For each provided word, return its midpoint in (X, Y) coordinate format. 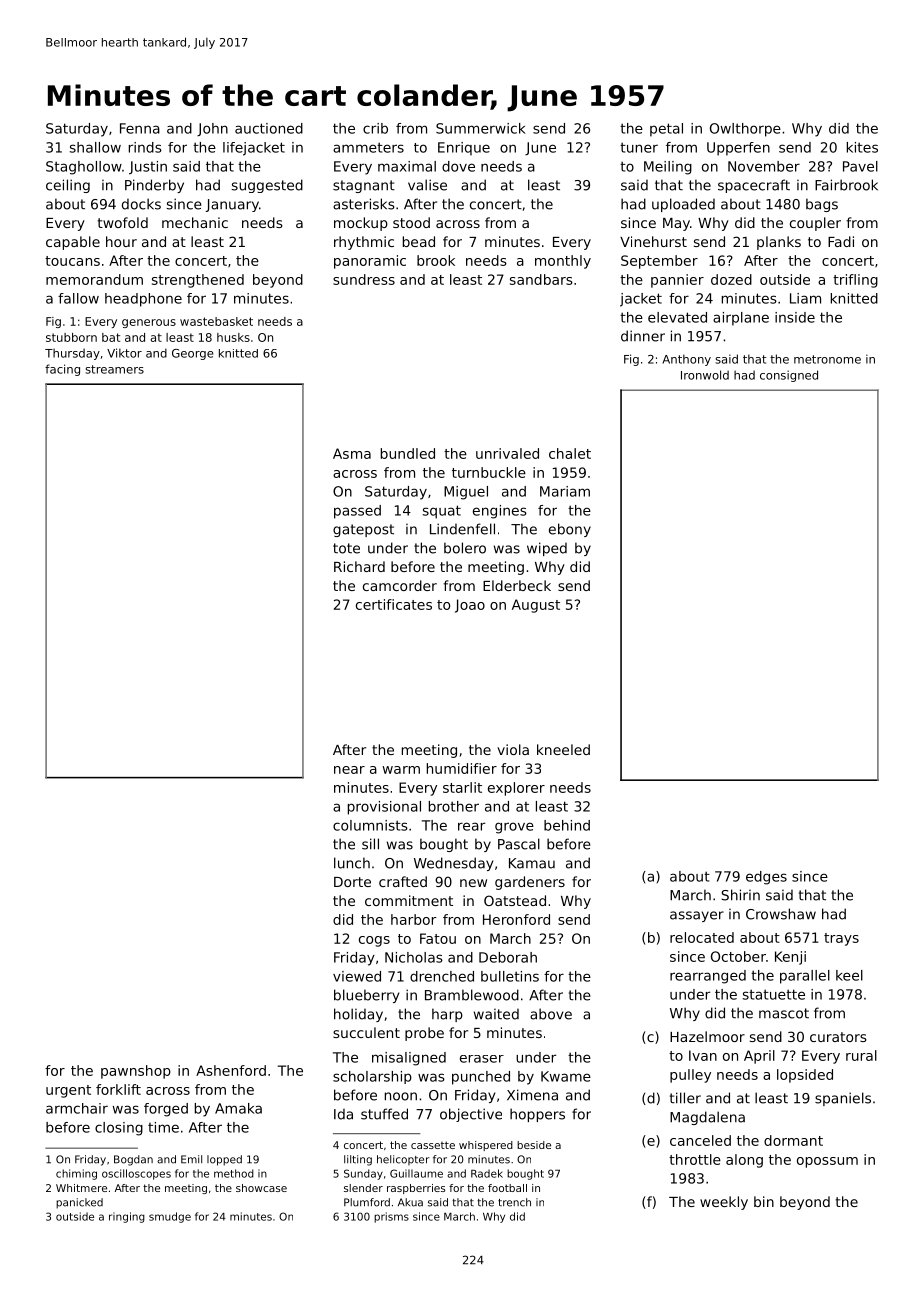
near (349, 770)
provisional (384, 808)
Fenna (140, 128)
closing (119, 1129)
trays (841, 939)
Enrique (464, 149)
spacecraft (754, 186)
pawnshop (136, 1072)
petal (666, 130)
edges (766, 878)
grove (514, 828)
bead (419, 241)
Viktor (124, 353)
